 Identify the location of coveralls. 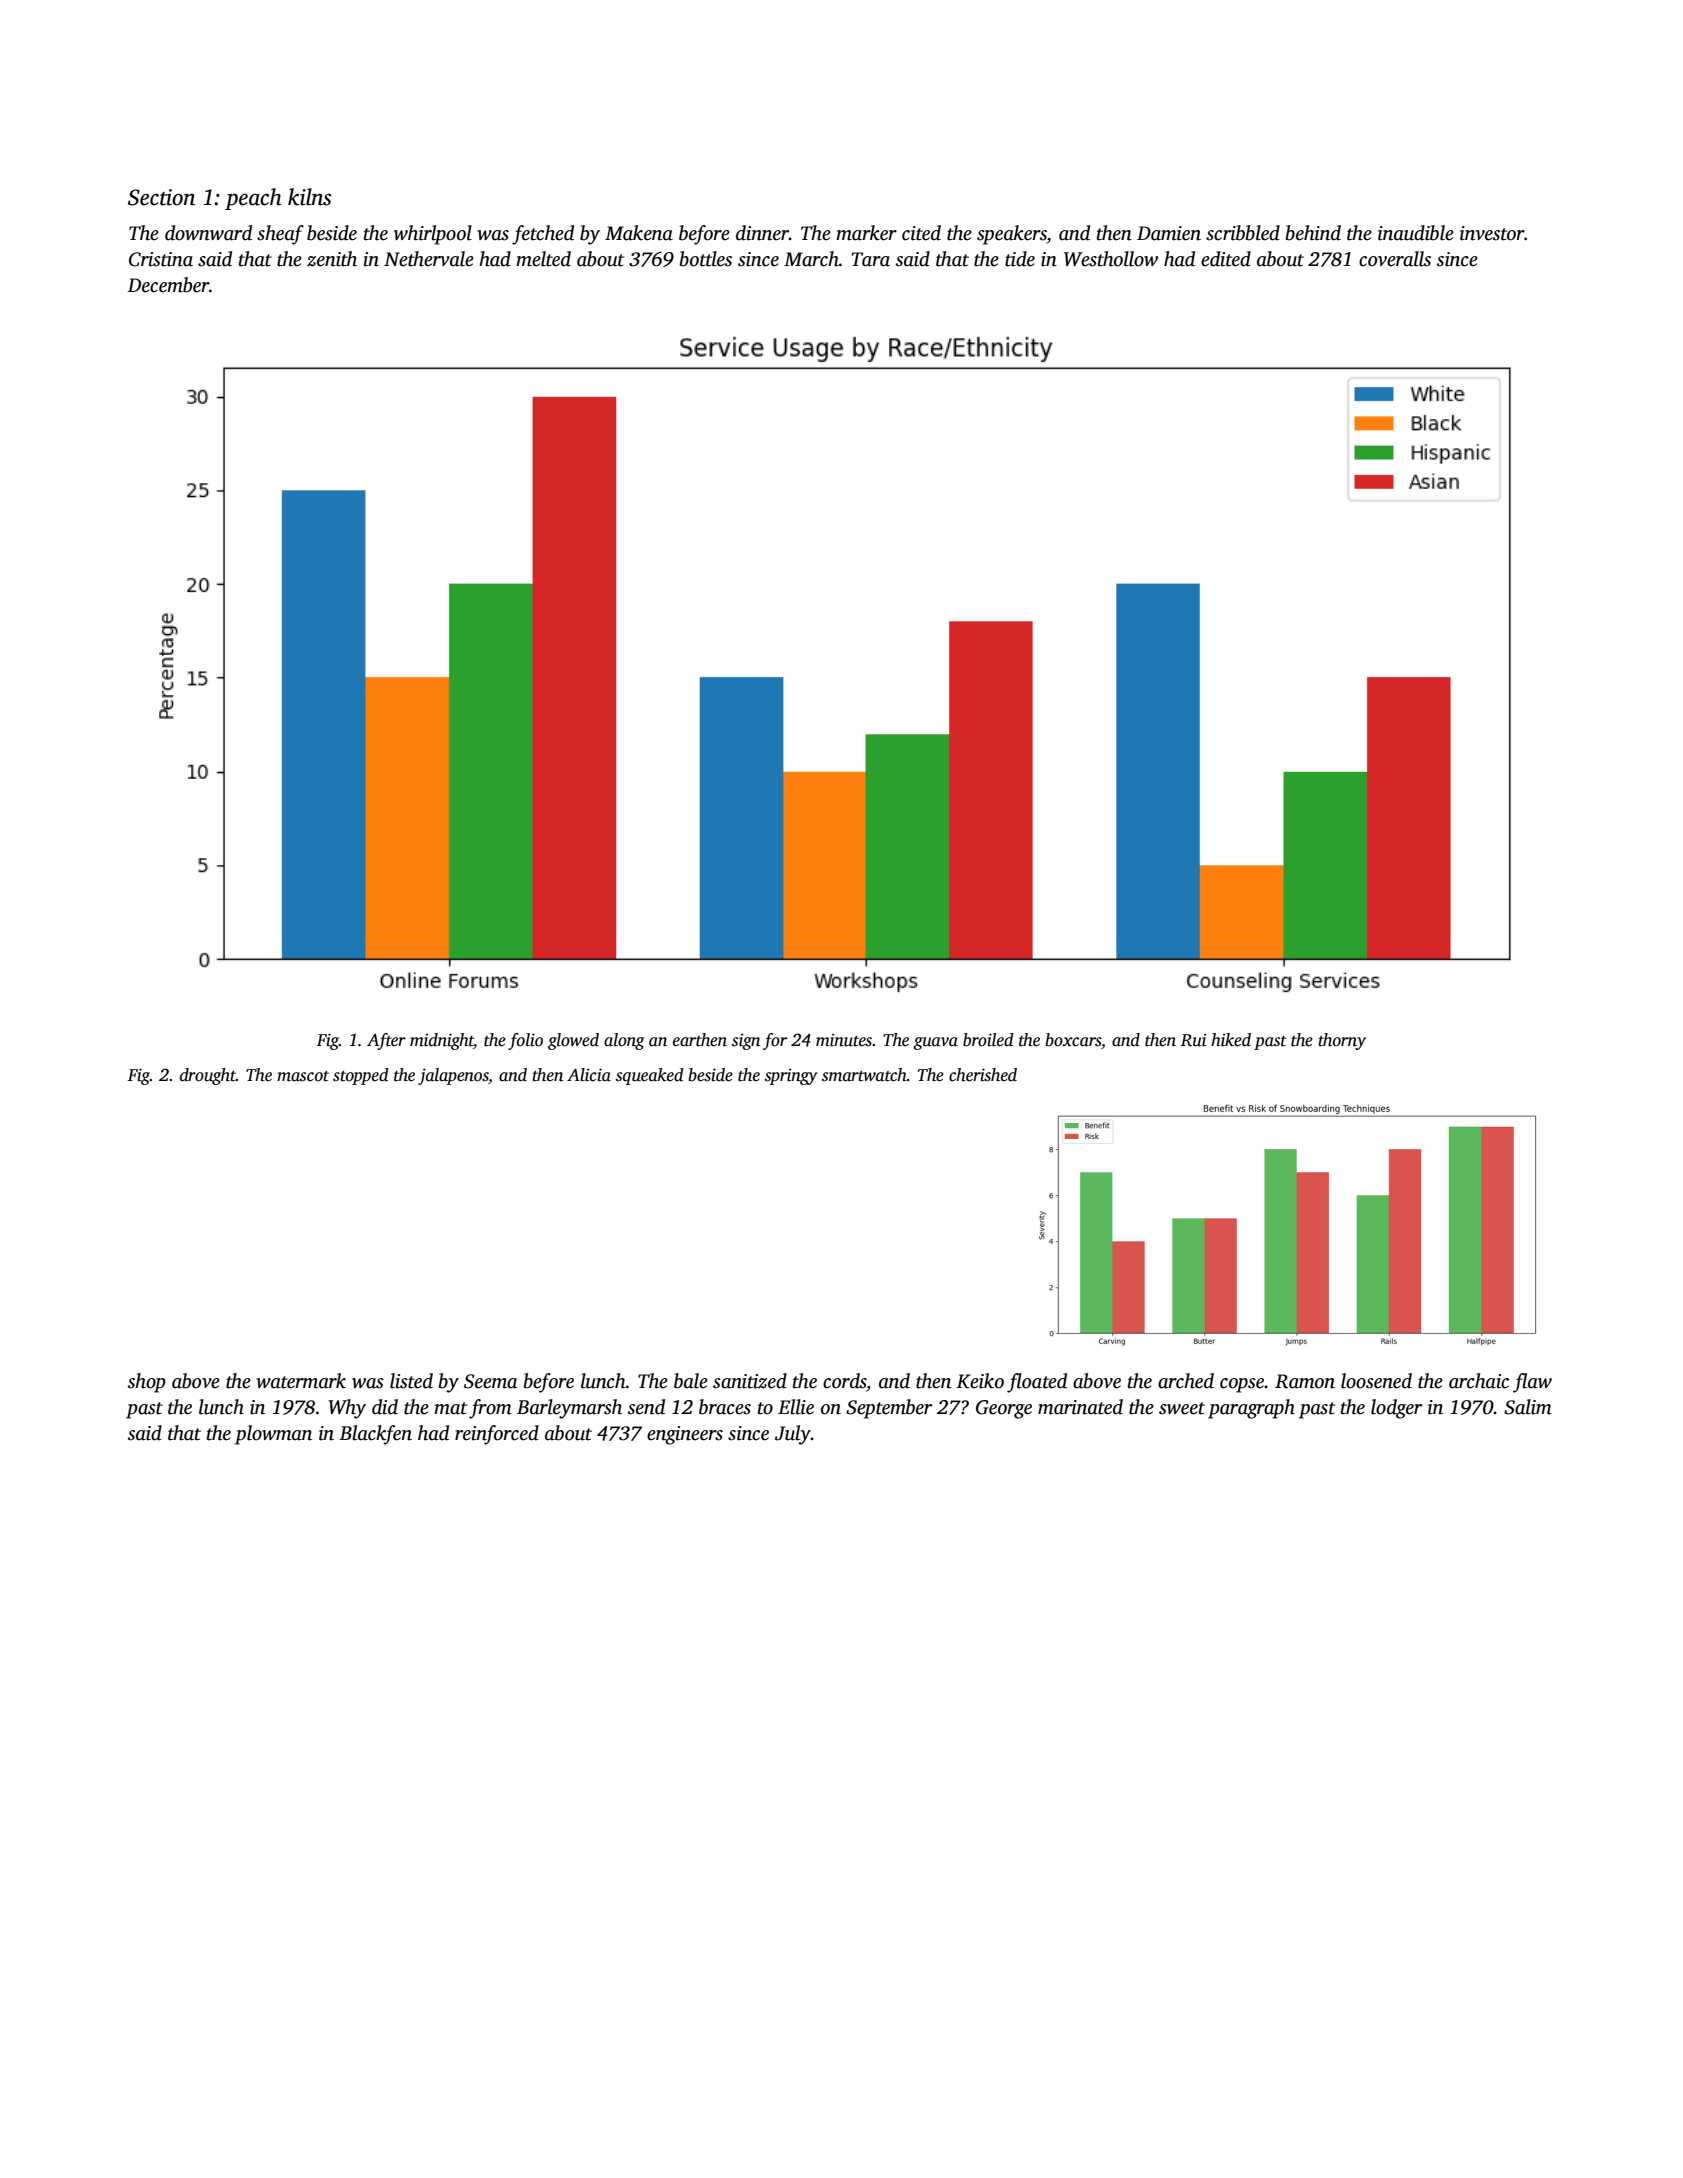
(1395, 259).
